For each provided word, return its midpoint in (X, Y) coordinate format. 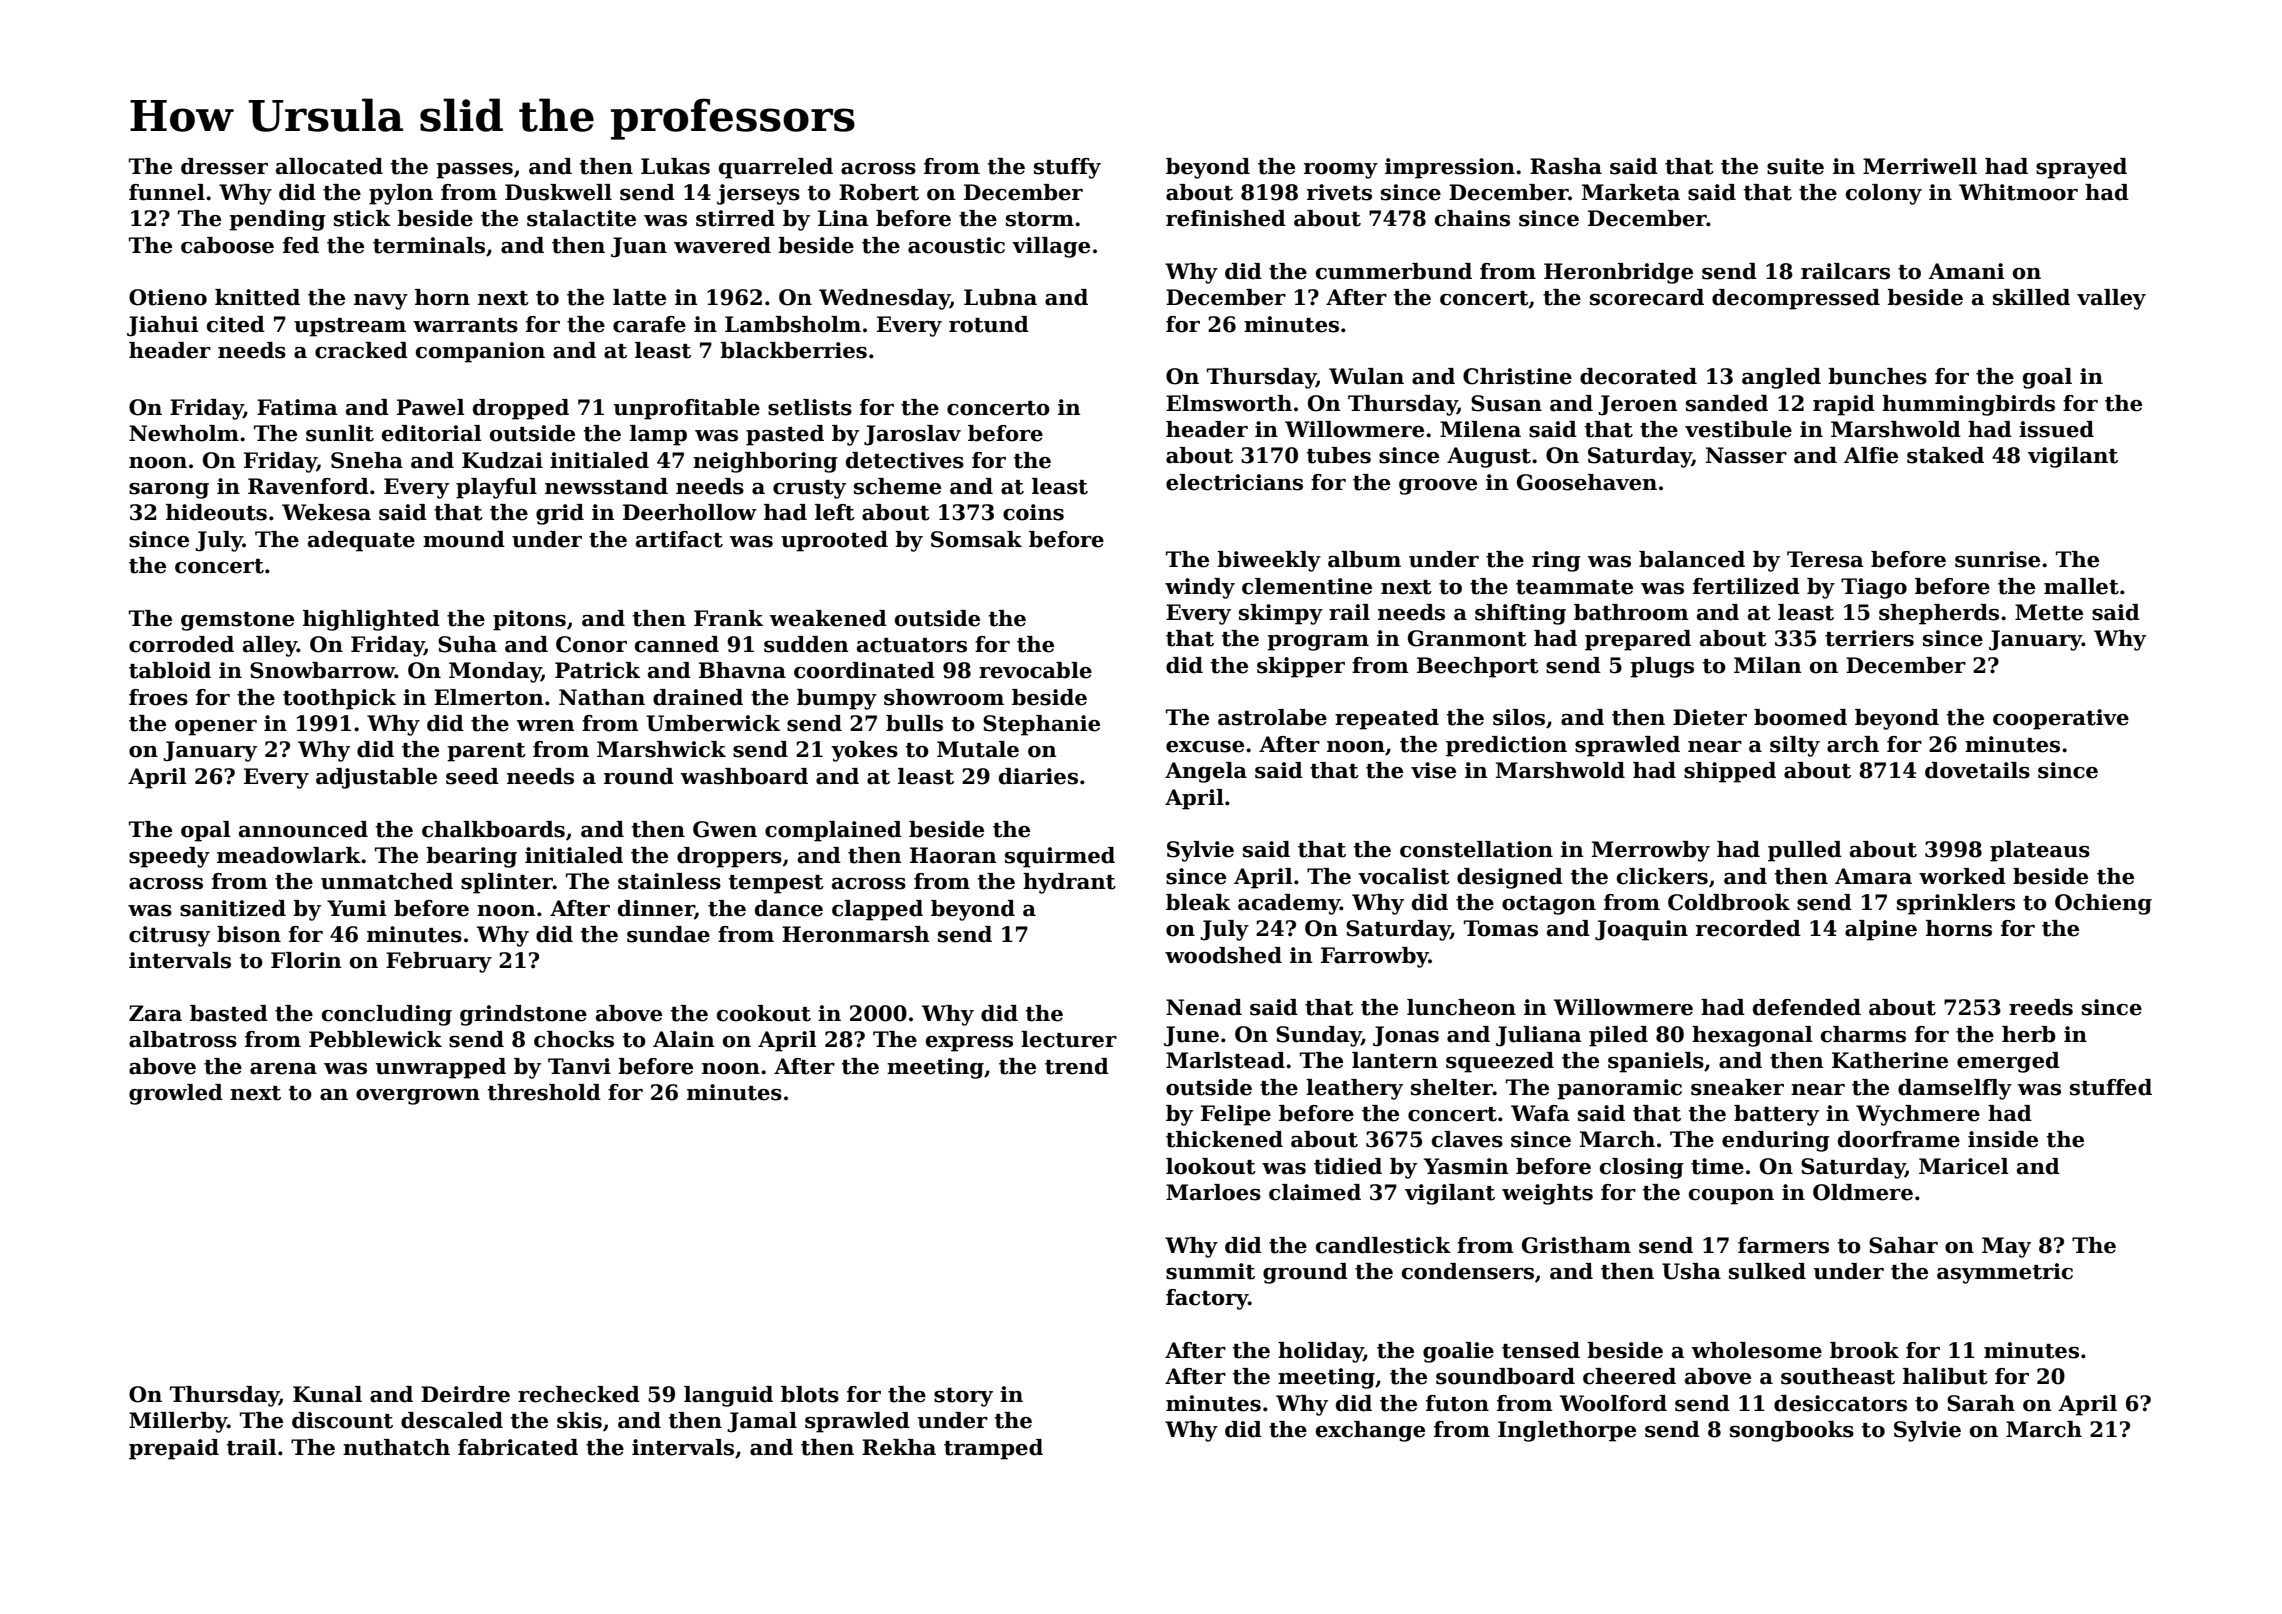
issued (2056, 429)
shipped (1730, 772)
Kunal (327, 1394)
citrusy (169, 936)
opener (216, 728)
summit (1210, 1271)
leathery (1354, 1089)
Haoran (953, 855)
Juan (639, 247)
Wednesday (884, 299)
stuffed (2111, 1087)
